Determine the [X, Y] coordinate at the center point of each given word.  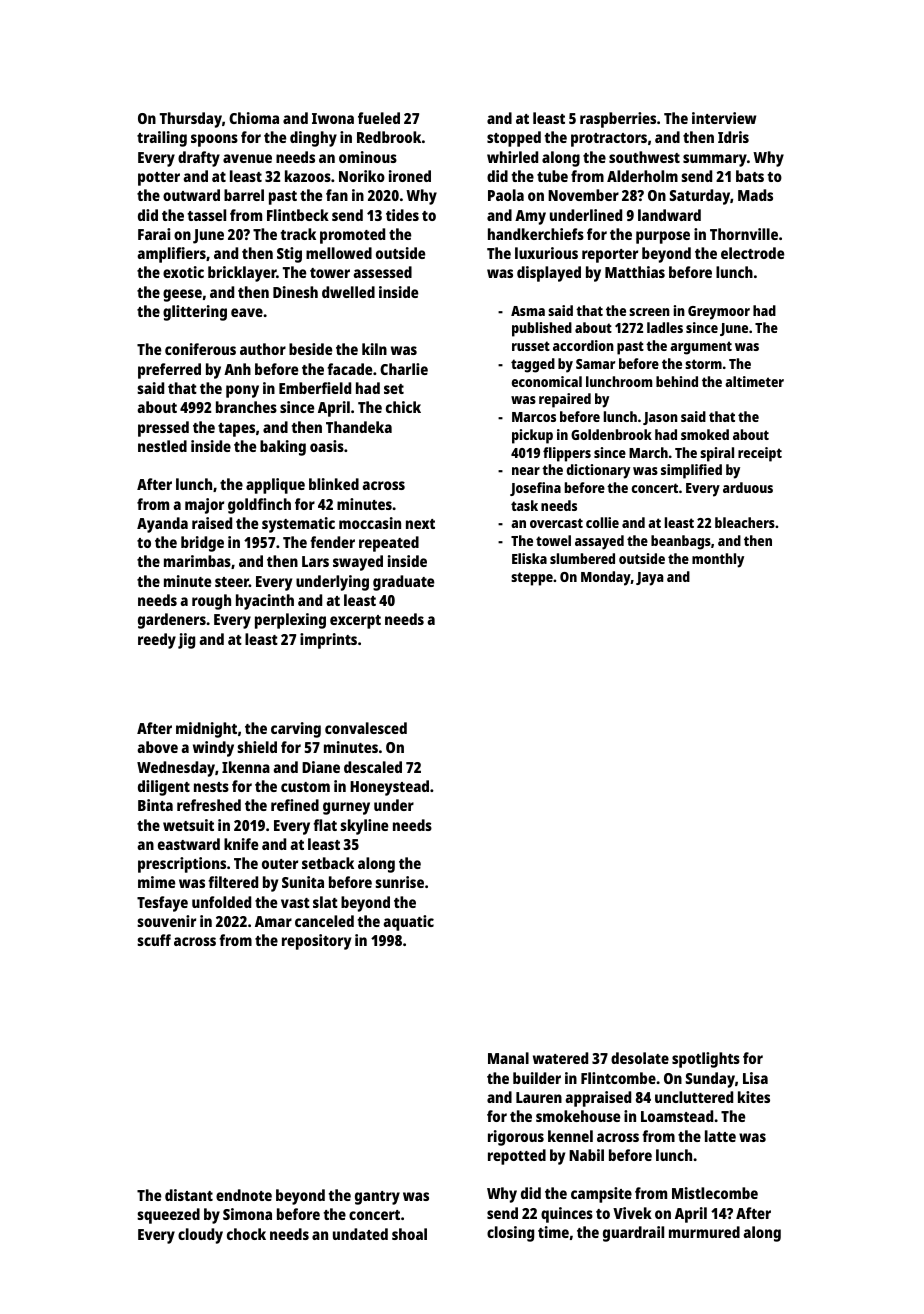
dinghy [313, 139]
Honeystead [389, 788]
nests [211, 787]
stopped [514, 139]
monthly [718, 560]
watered [560, 1058]
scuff [154, 940]
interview [724, 118]
